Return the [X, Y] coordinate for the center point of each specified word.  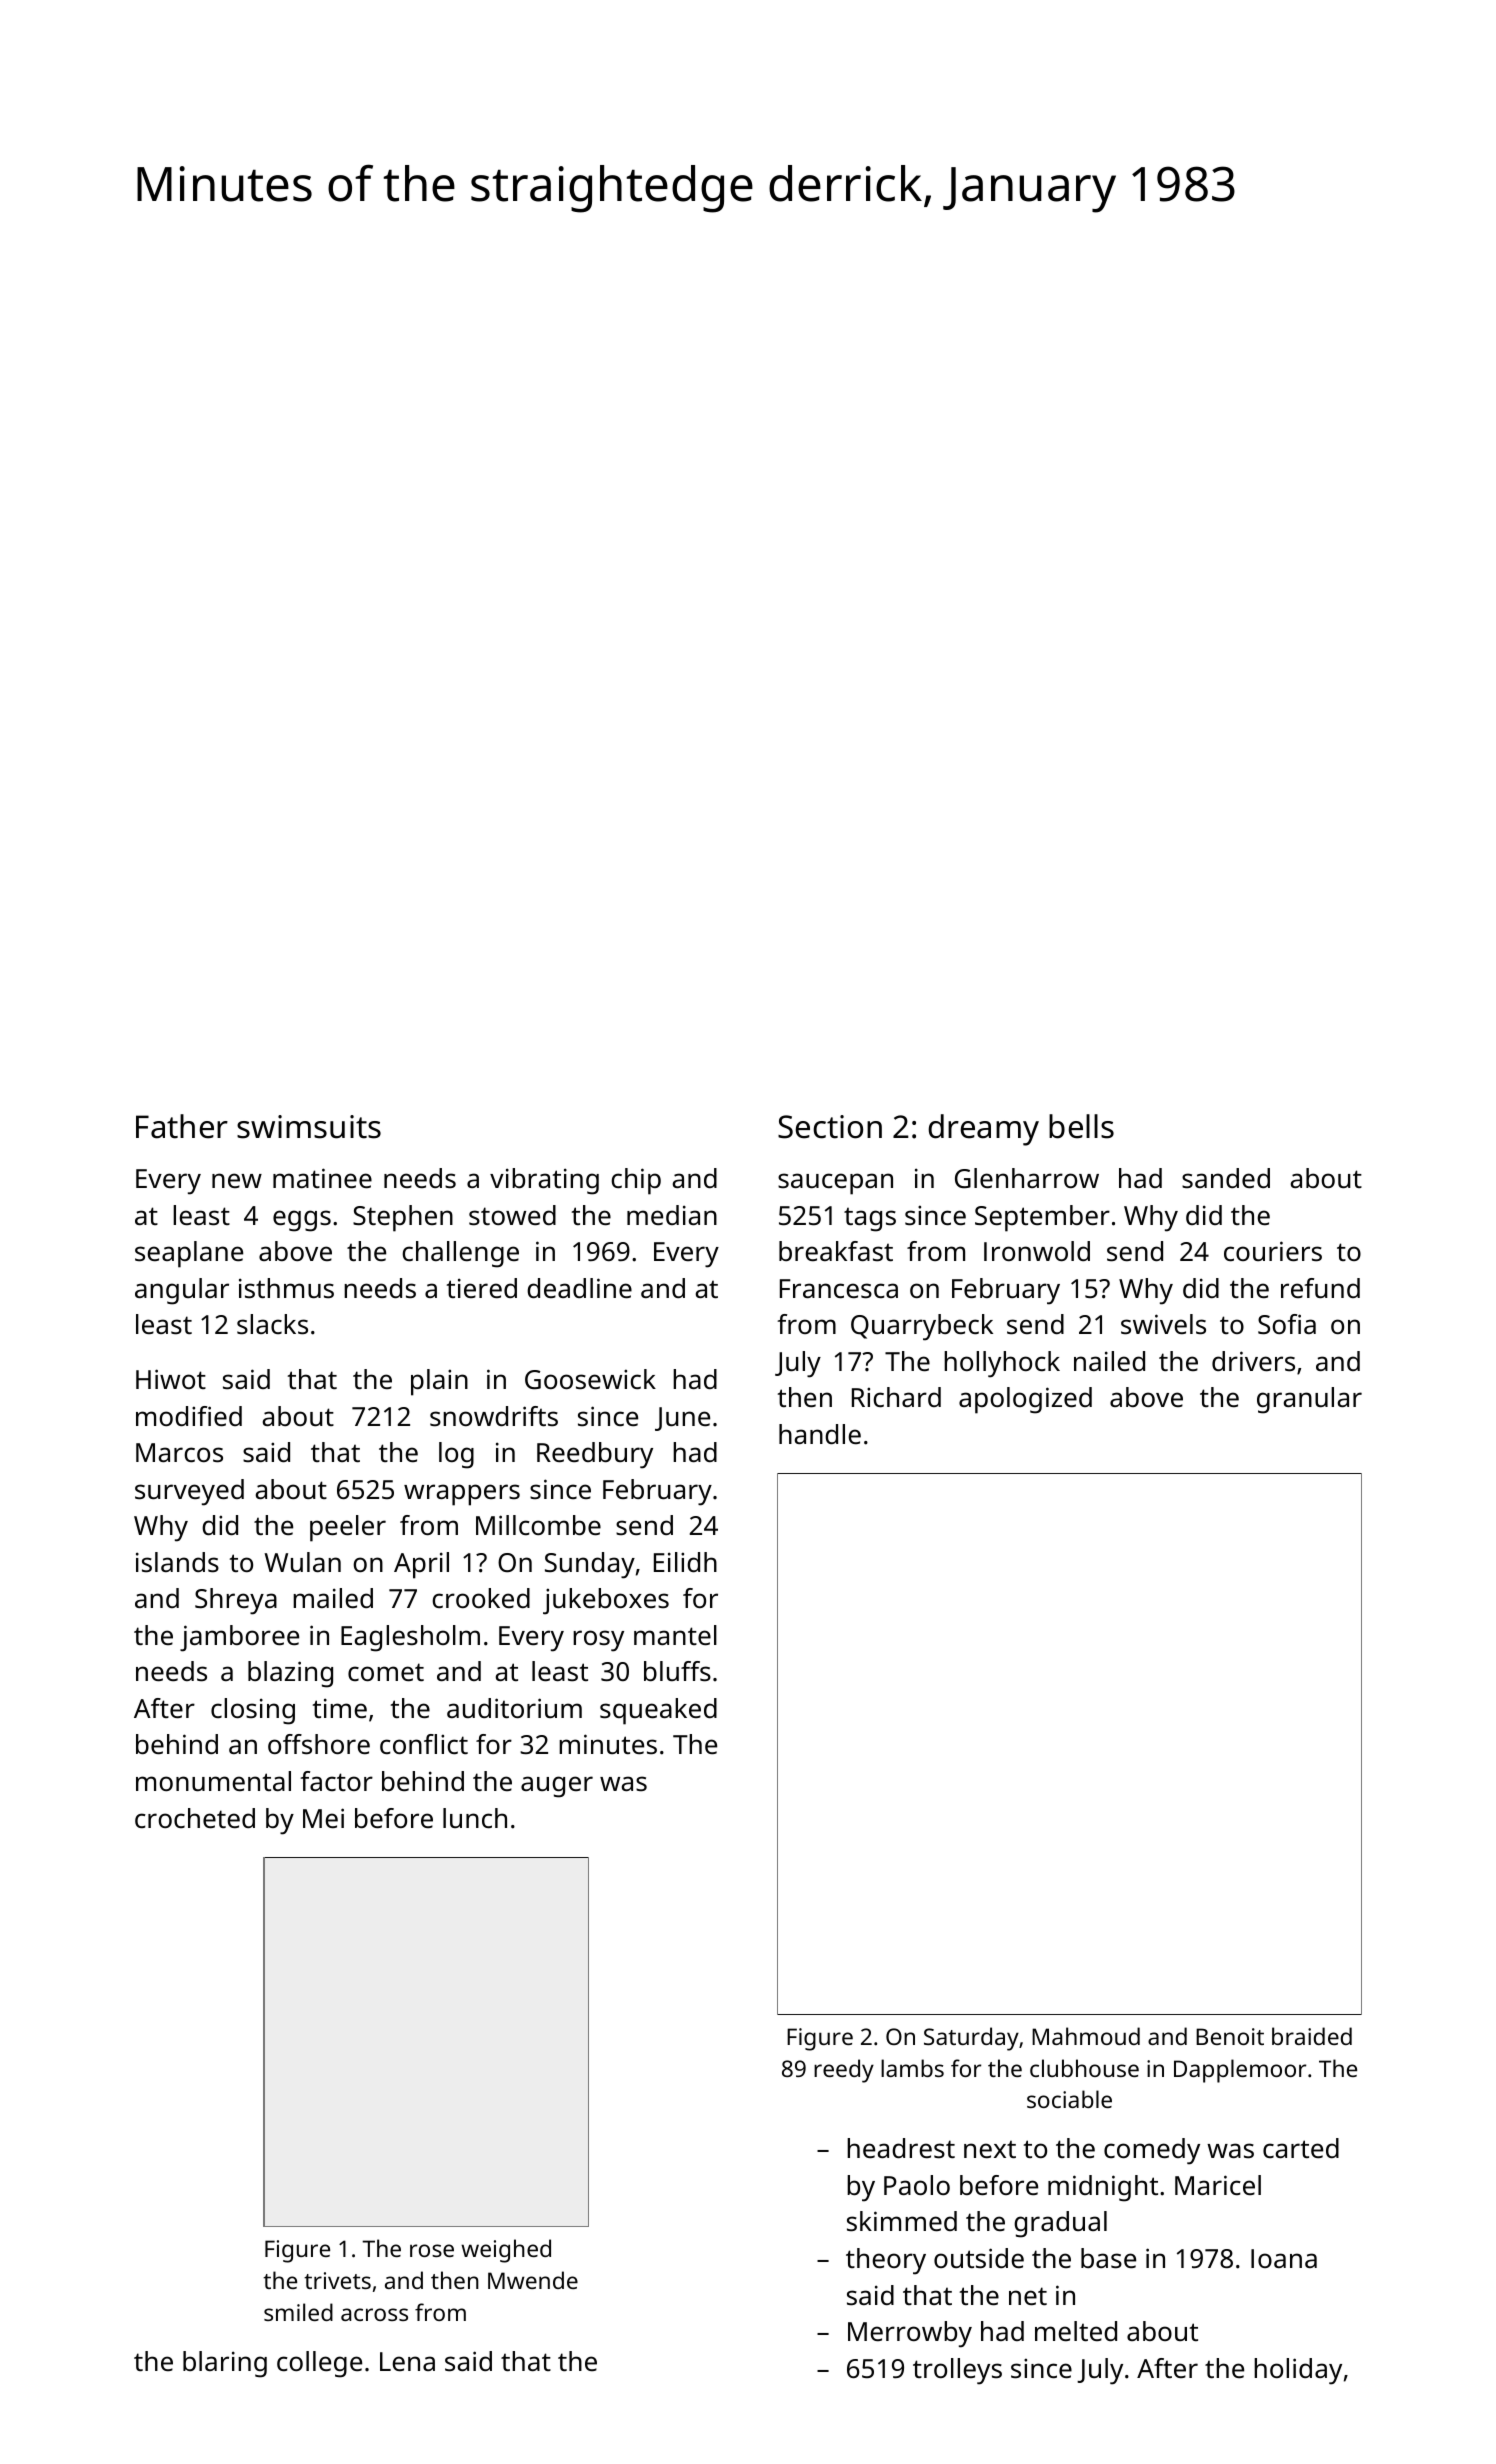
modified [189, 1416]
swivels [1163, 1324]
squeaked [658, 1711]
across [374, 2314]
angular [182, 1291]
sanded [1226, 1178]
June [682, 1419]
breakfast [836, 1251]
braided [1312, 2036]
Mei [323, 1818]
